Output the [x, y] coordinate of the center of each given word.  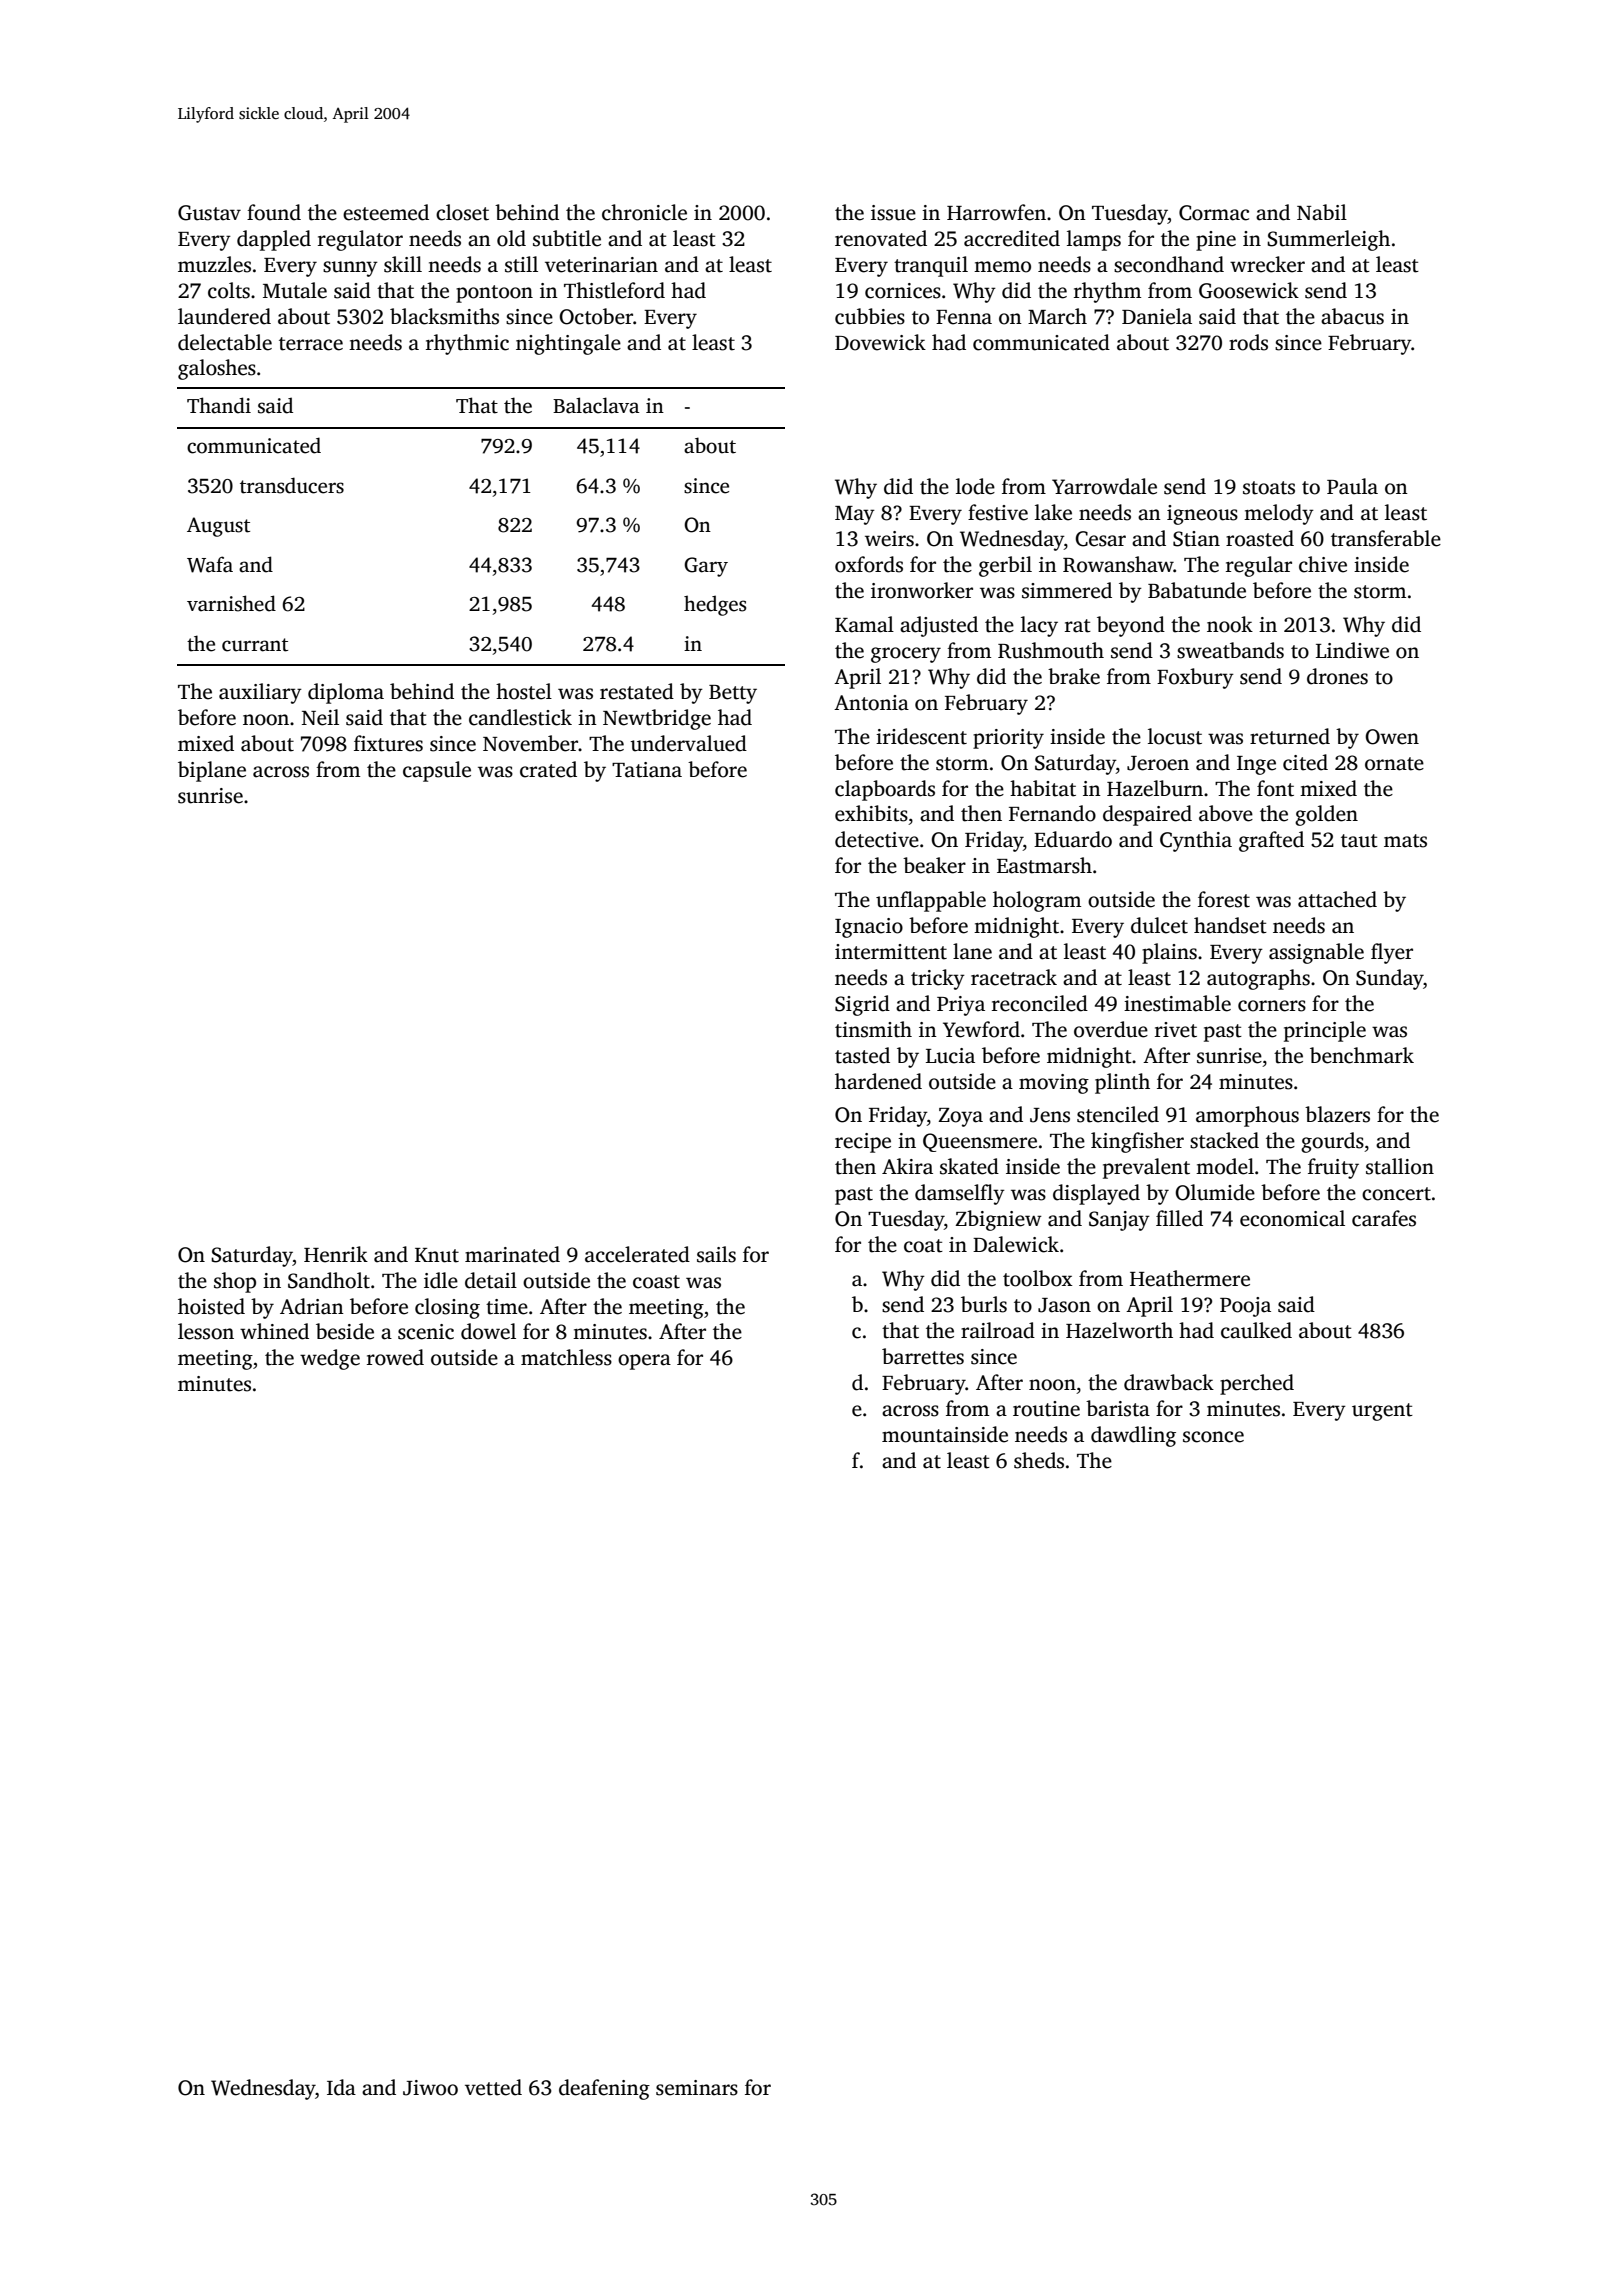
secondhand [1169, 264]
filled [1179, 1218]
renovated [881, 238]
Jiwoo [430, 2088]
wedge [330, 1359]
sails [716, 1254]
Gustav [209, 213]
